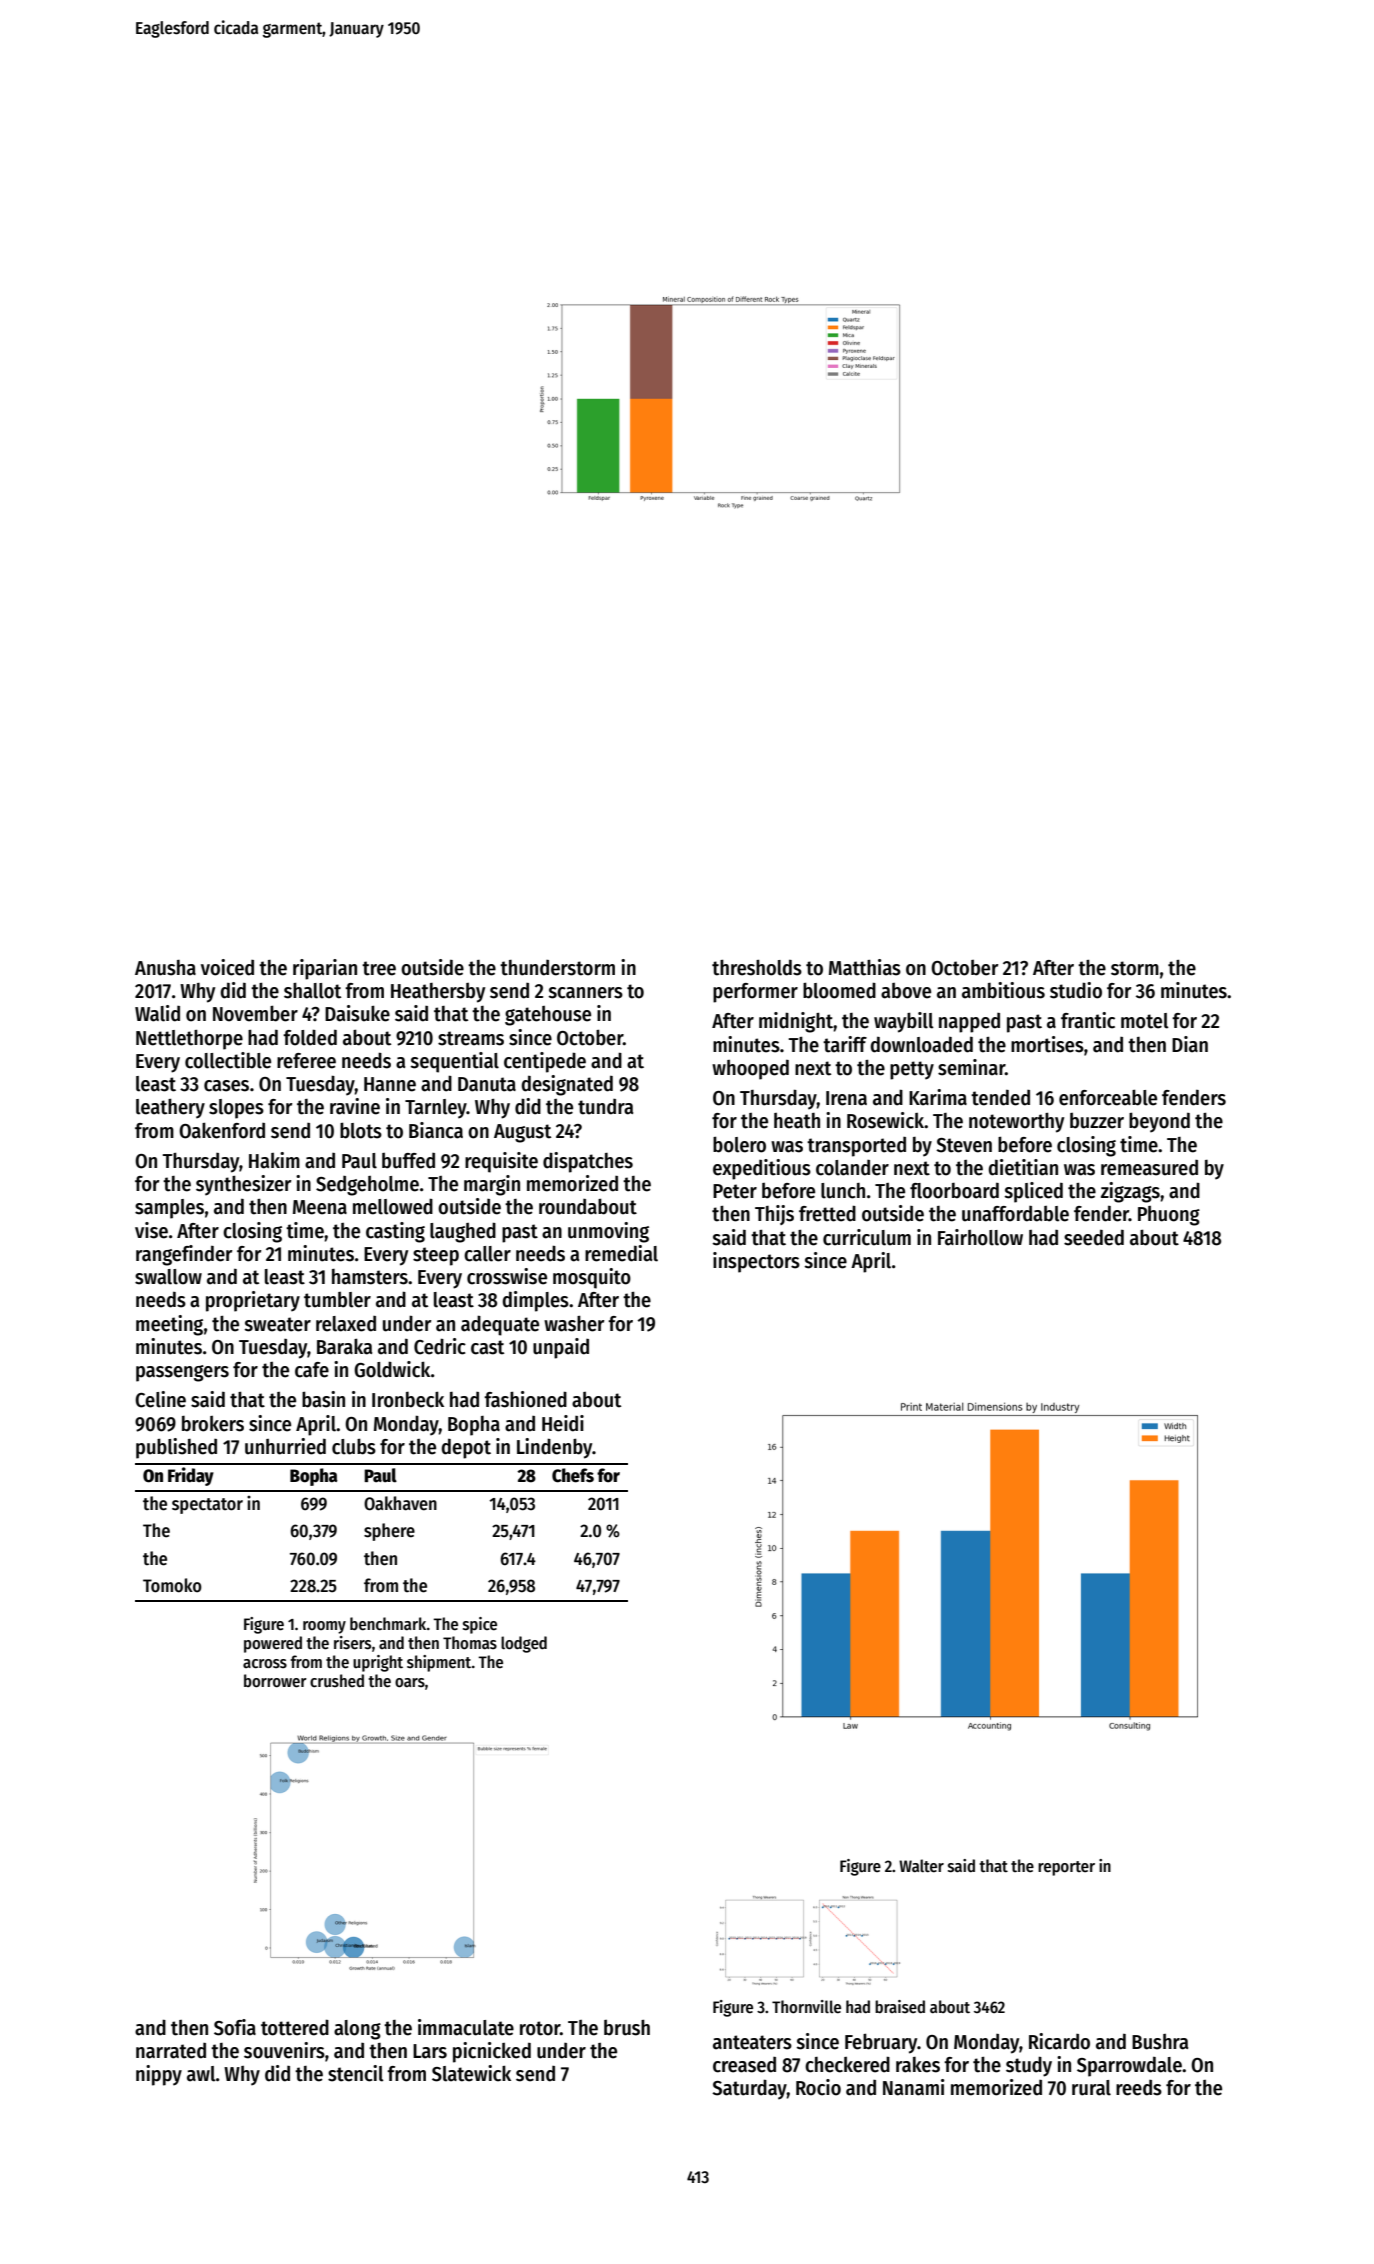 The width and height of the screenshot is (1374, 2264). Describe the element at coordinates (921, 1866) in the screenshot. I see `Walter` at that location.
